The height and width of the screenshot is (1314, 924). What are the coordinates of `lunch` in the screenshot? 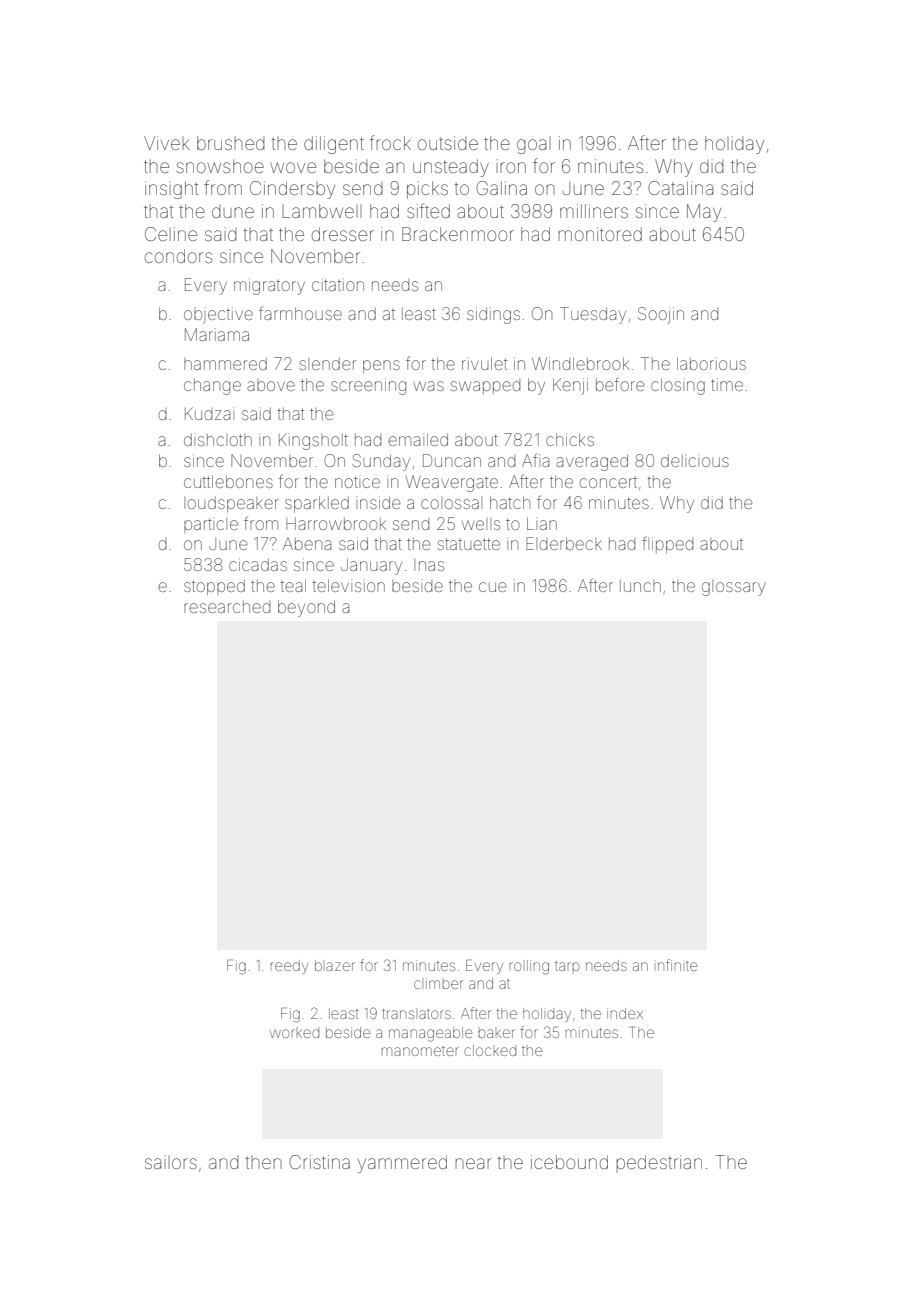 It's located at (640, 586).
